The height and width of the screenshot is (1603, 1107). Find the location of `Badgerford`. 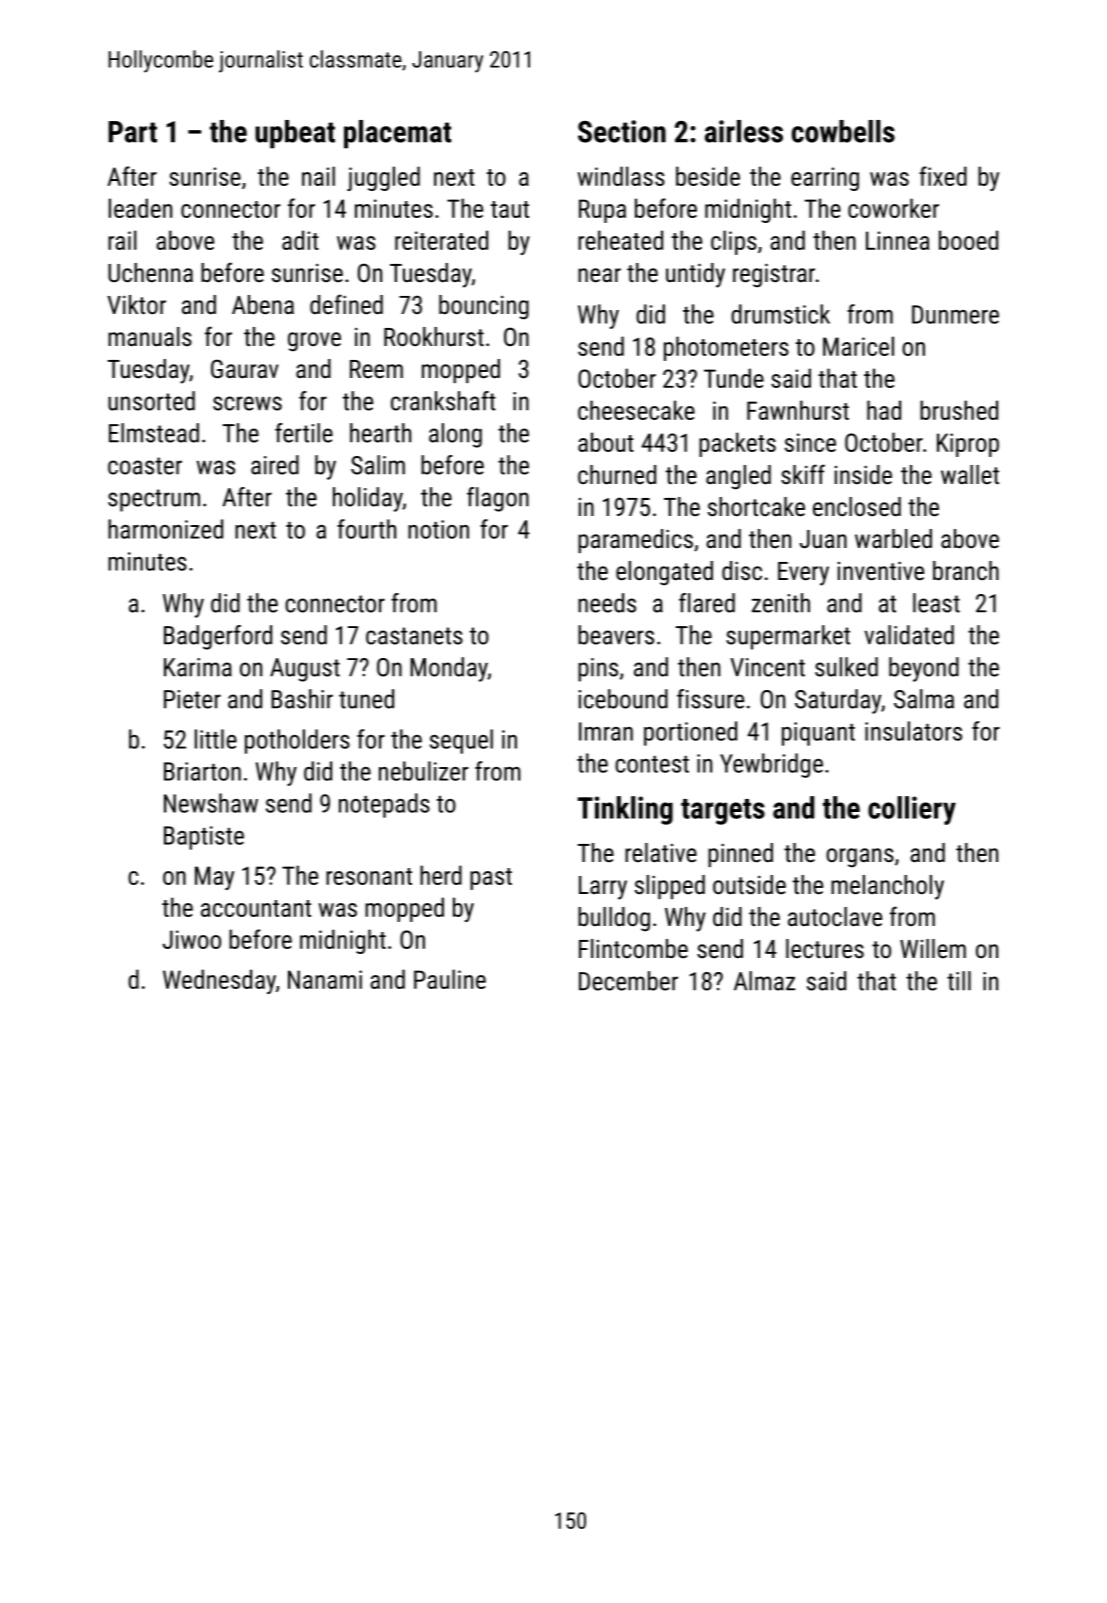

Badgerford is located at coordinates (218, 637).
